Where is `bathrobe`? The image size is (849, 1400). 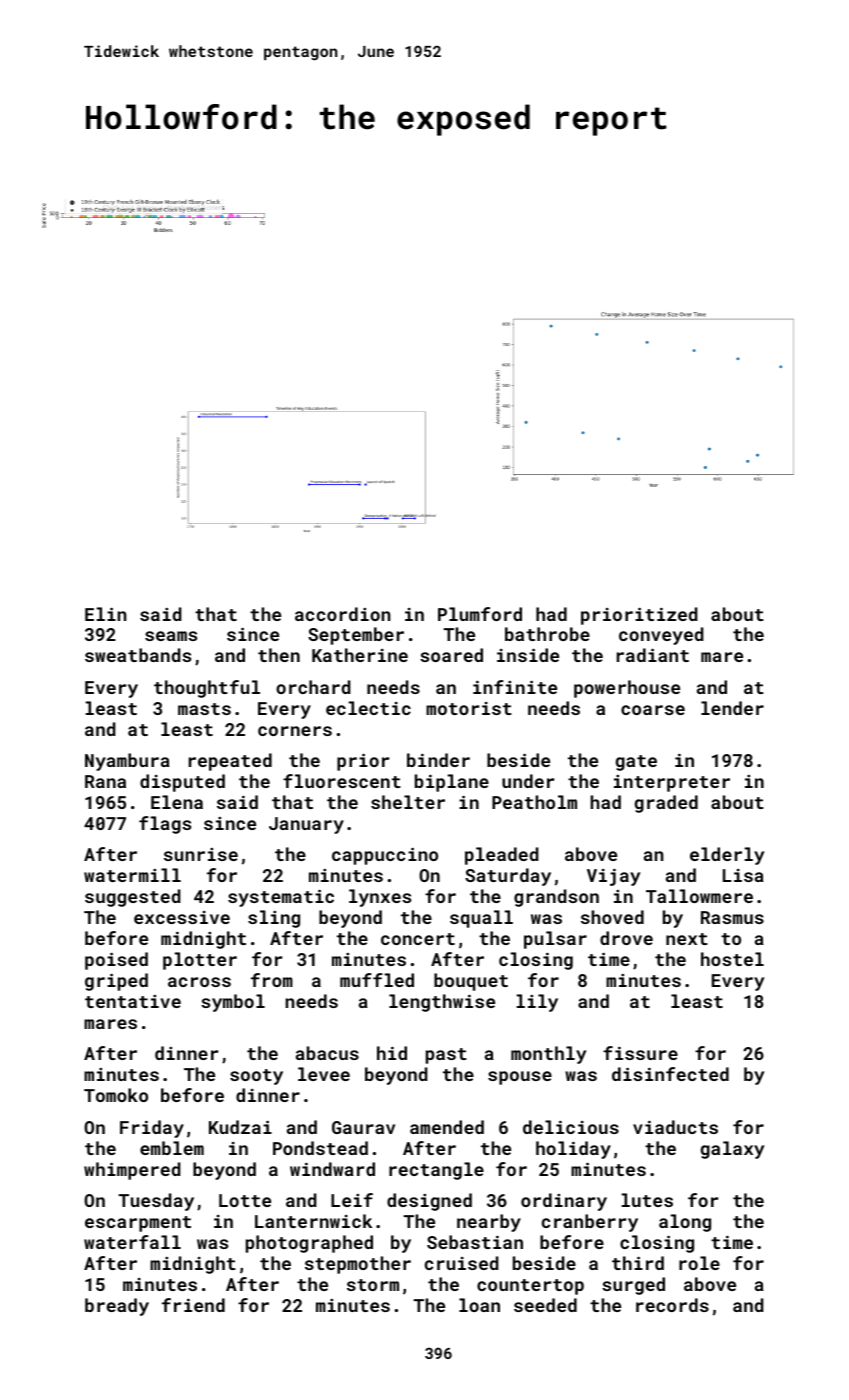 bathrobe is located at coordinates (547, 634).
